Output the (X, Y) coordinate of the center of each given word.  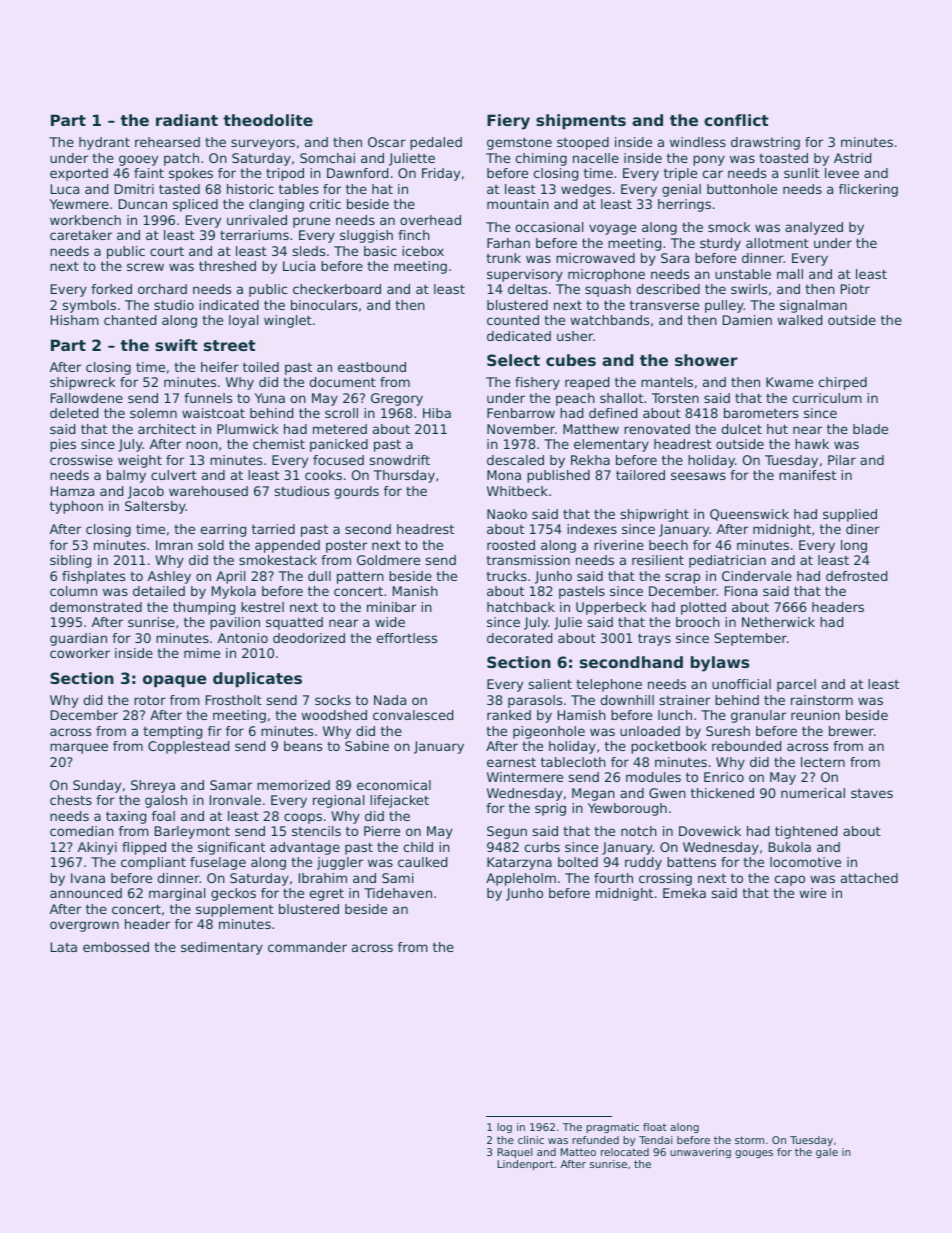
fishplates (93, 577)
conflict (736, 120)
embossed (116, 947)
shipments (581, 121)
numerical (813, 793)
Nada (390, 700)
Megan (593, 794)
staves (872, 793)
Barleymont (192, 832)
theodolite (268, 120)
